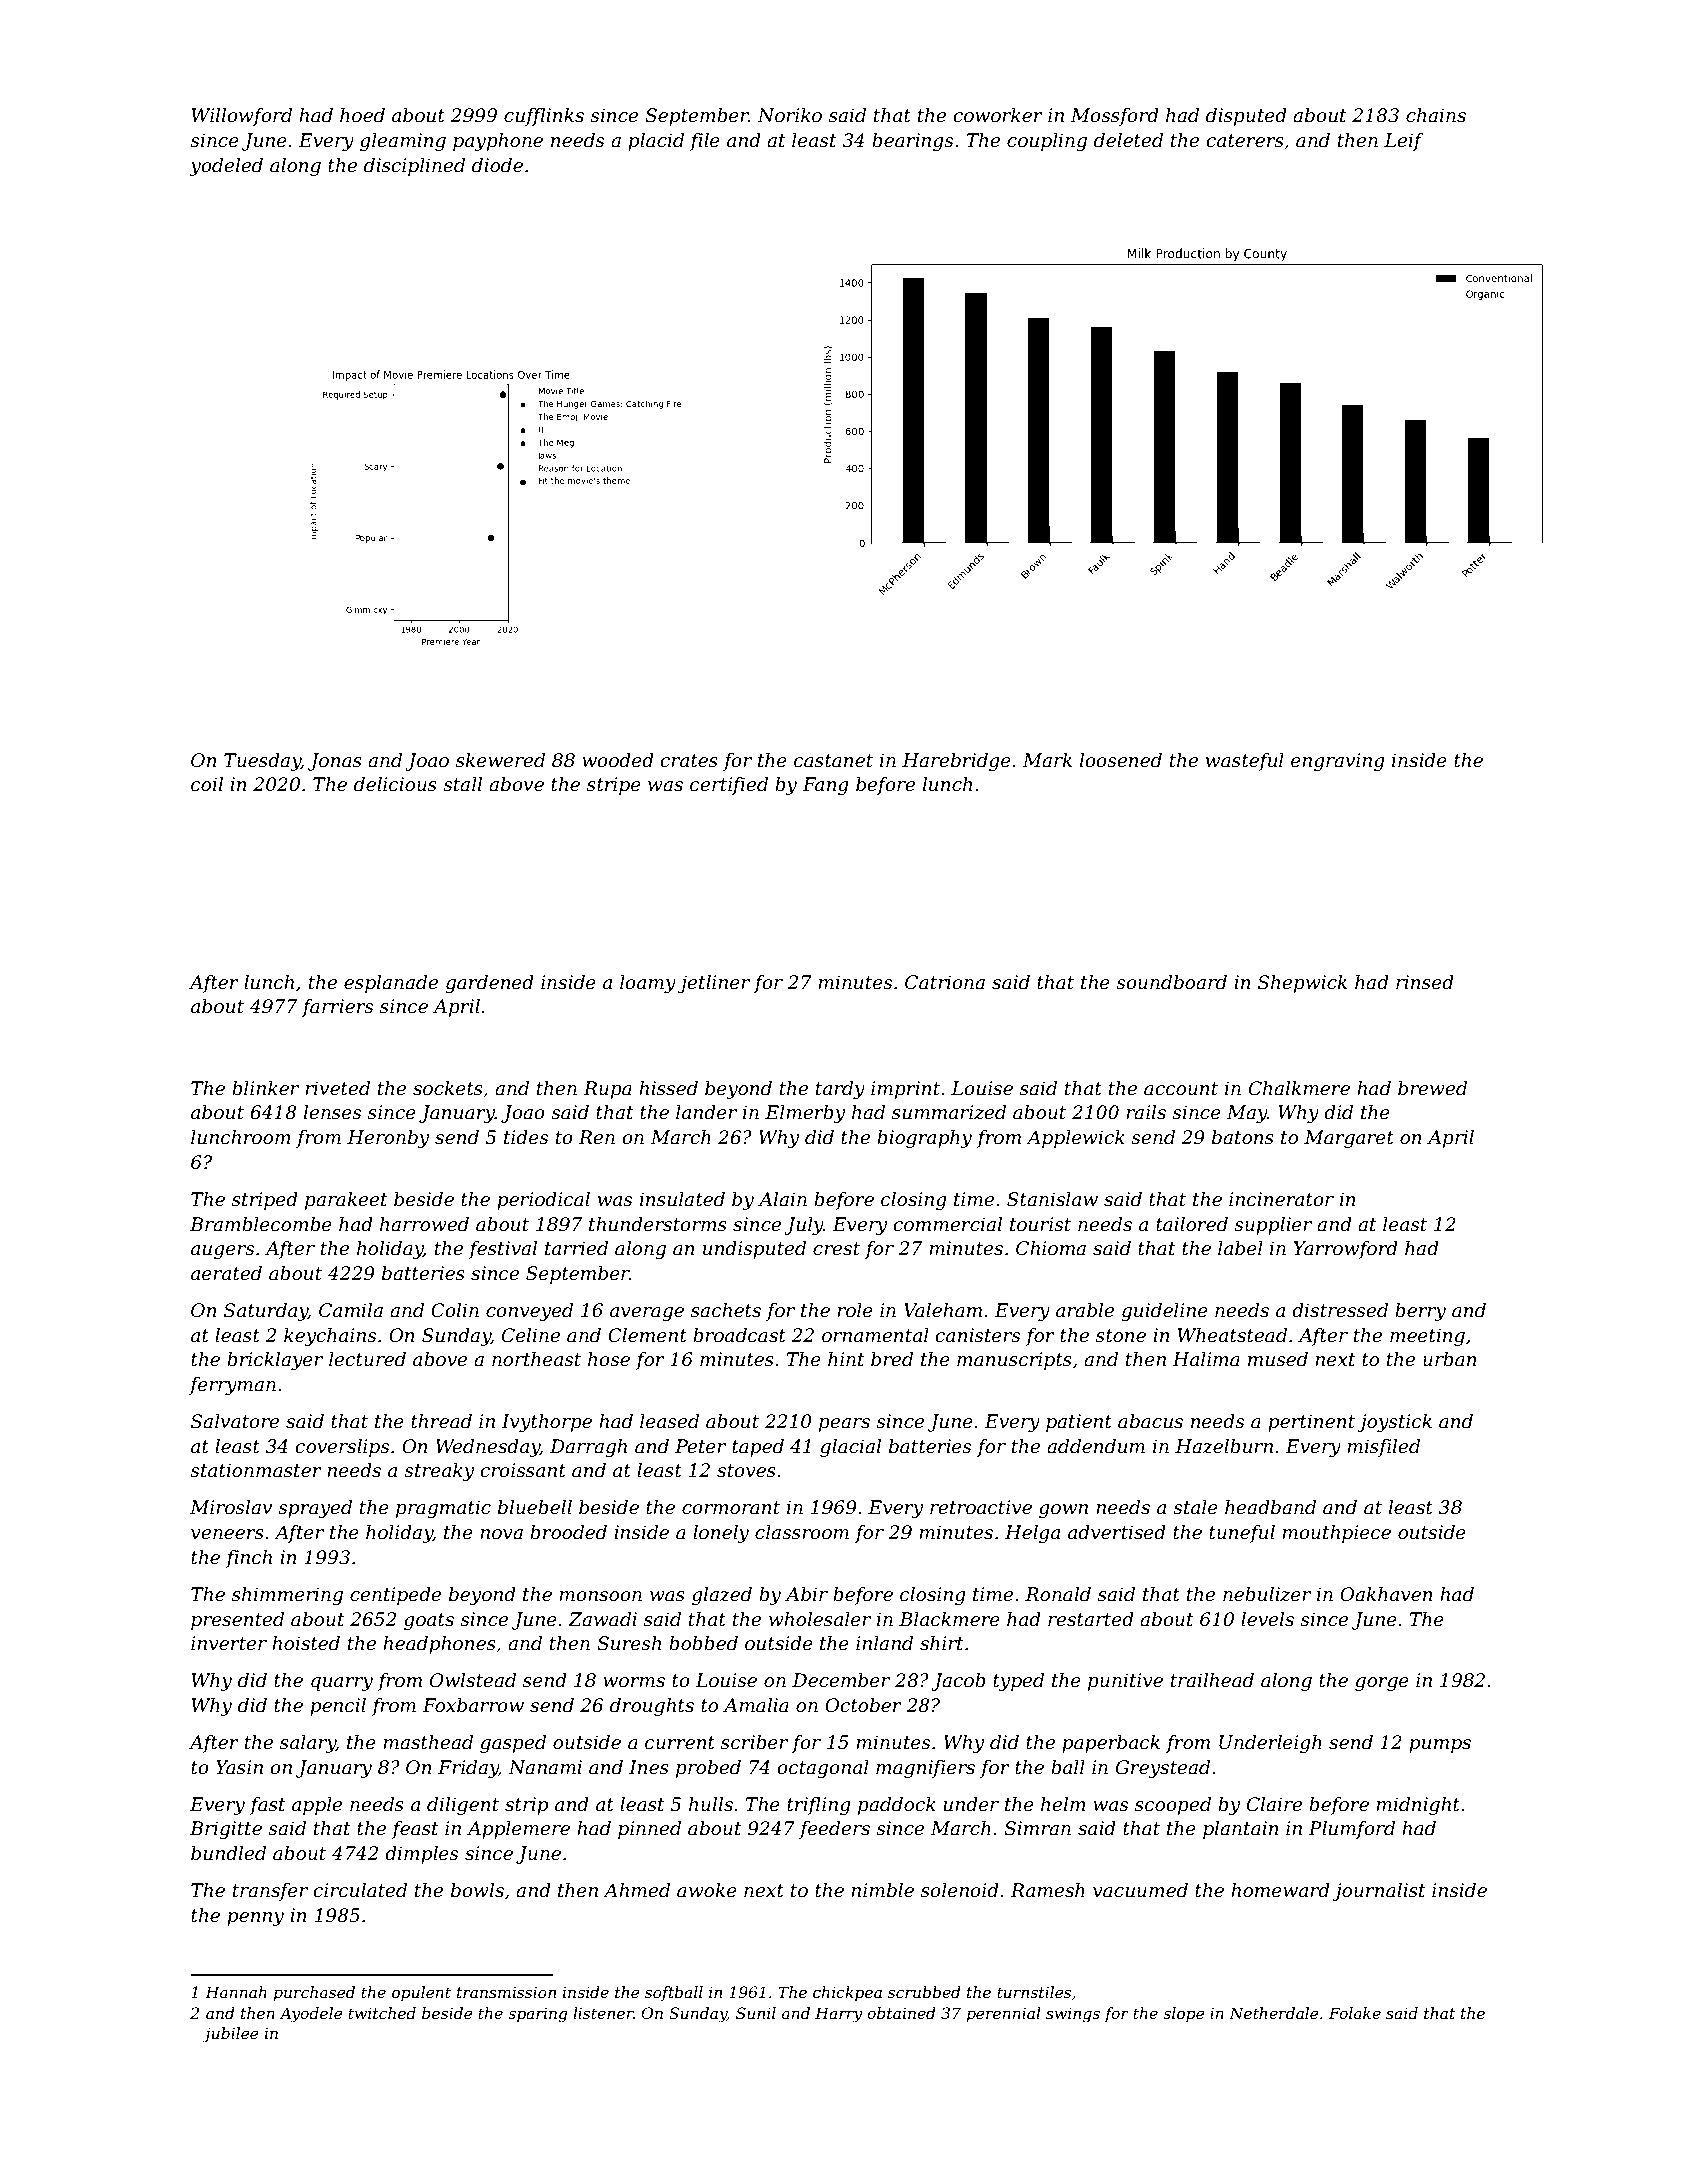  What do you see at coordinates (239, 1767) in the page?
I see `Yasin` at bounding box center [239, 1767].
